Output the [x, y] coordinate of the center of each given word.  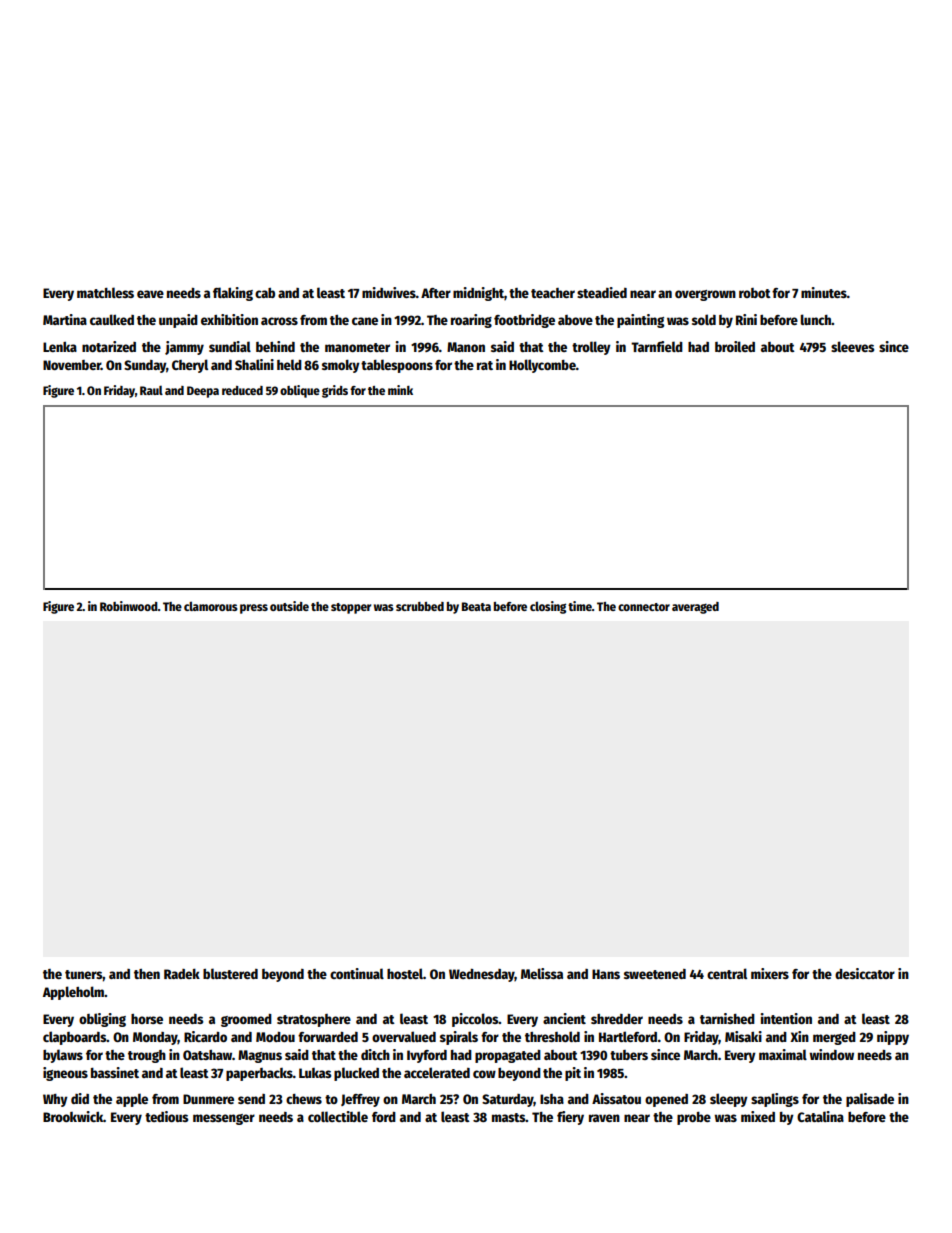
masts [508, 1117]
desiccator [865, 973]
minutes [824, 292]
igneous [65, 1074]
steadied [602, 292]
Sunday [145, 366]
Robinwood [129, 606]
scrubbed [420, 606]
